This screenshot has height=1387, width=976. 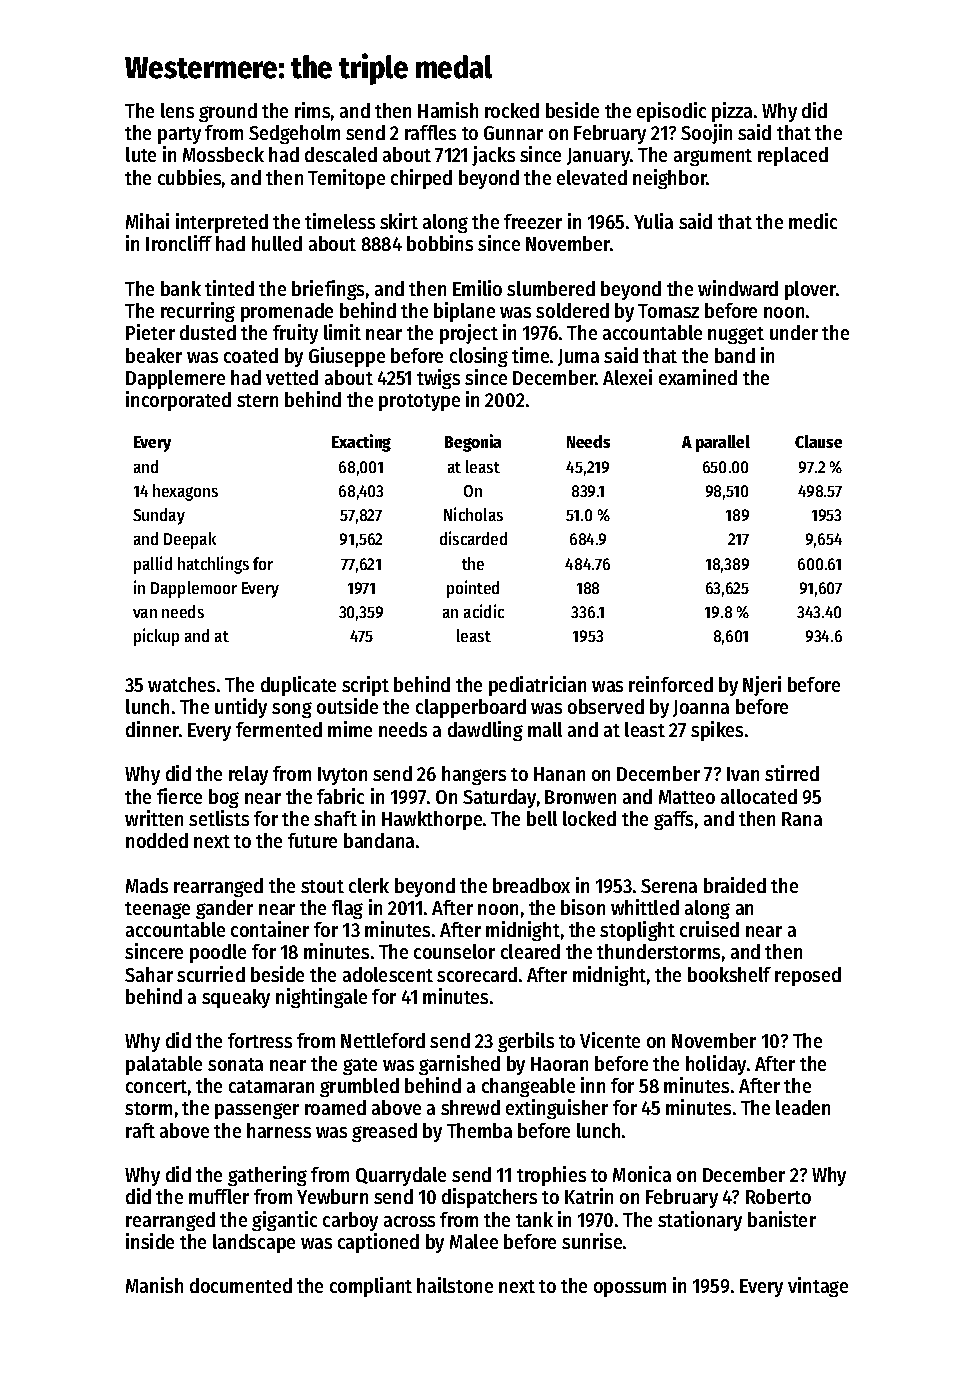 What do you see at coordinates (156, 637) in the screenshot?
I see `pickup` at bounding box center [156, 637].
